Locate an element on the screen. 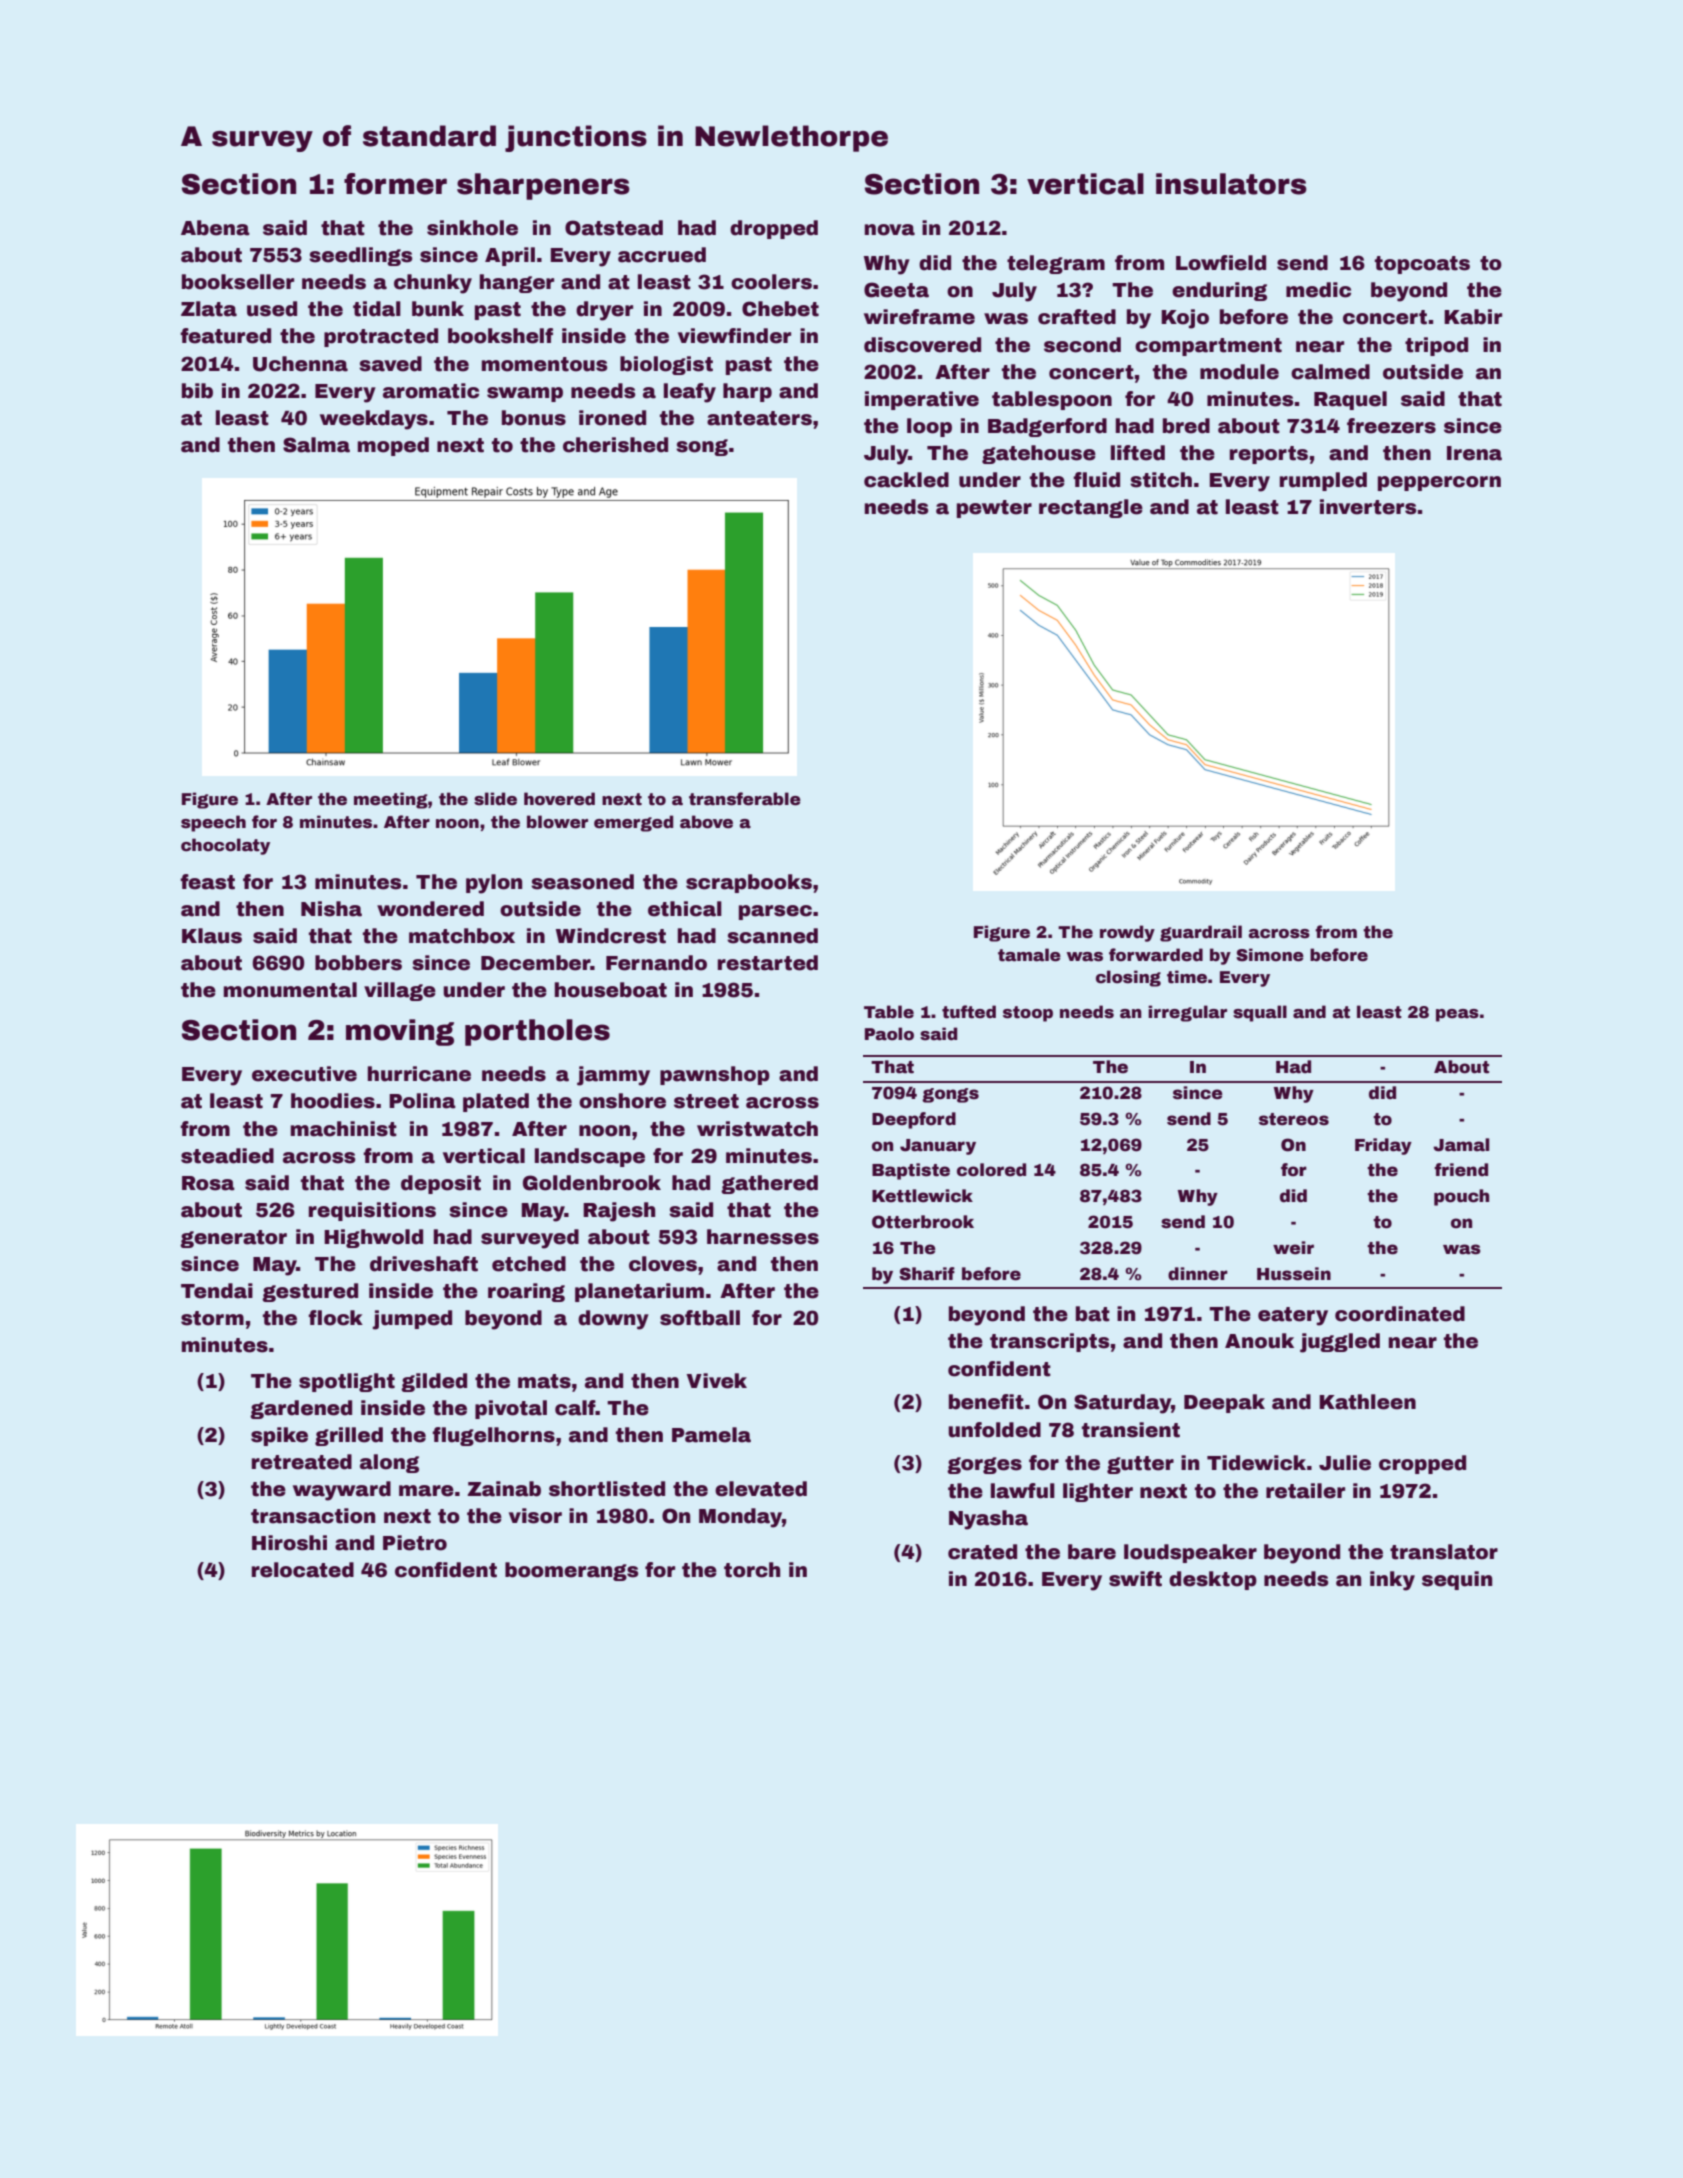 The width and height of the screenshot is (1683, 2178). Deepak is located at coordinates (1224, 1403).
